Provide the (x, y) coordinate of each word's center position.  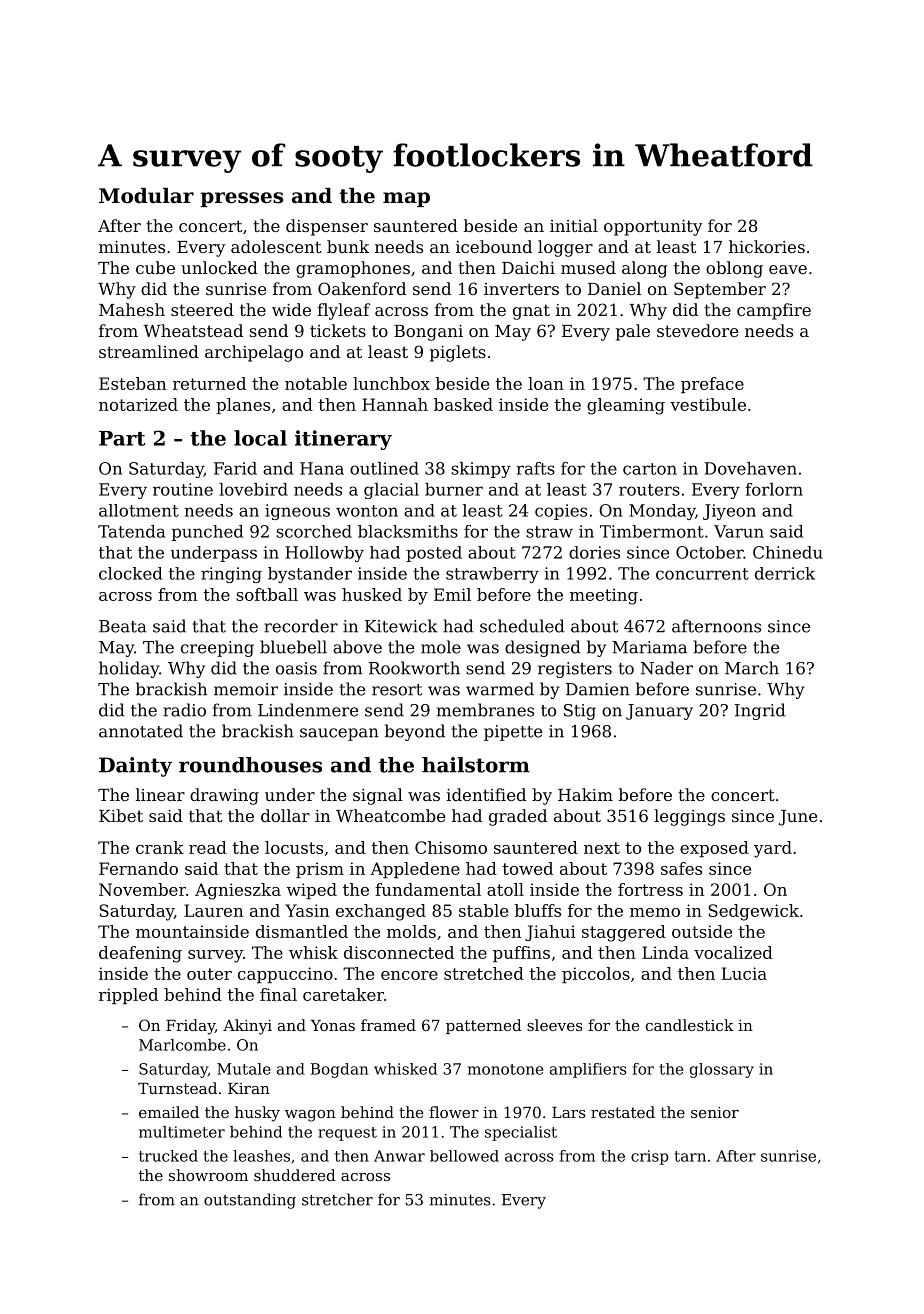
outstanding (250, 1201)
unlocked (219, 267)
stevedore (697, 330)
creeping (217, 649)
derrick (785, 573)
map (406, 199)
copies (561, 512)
